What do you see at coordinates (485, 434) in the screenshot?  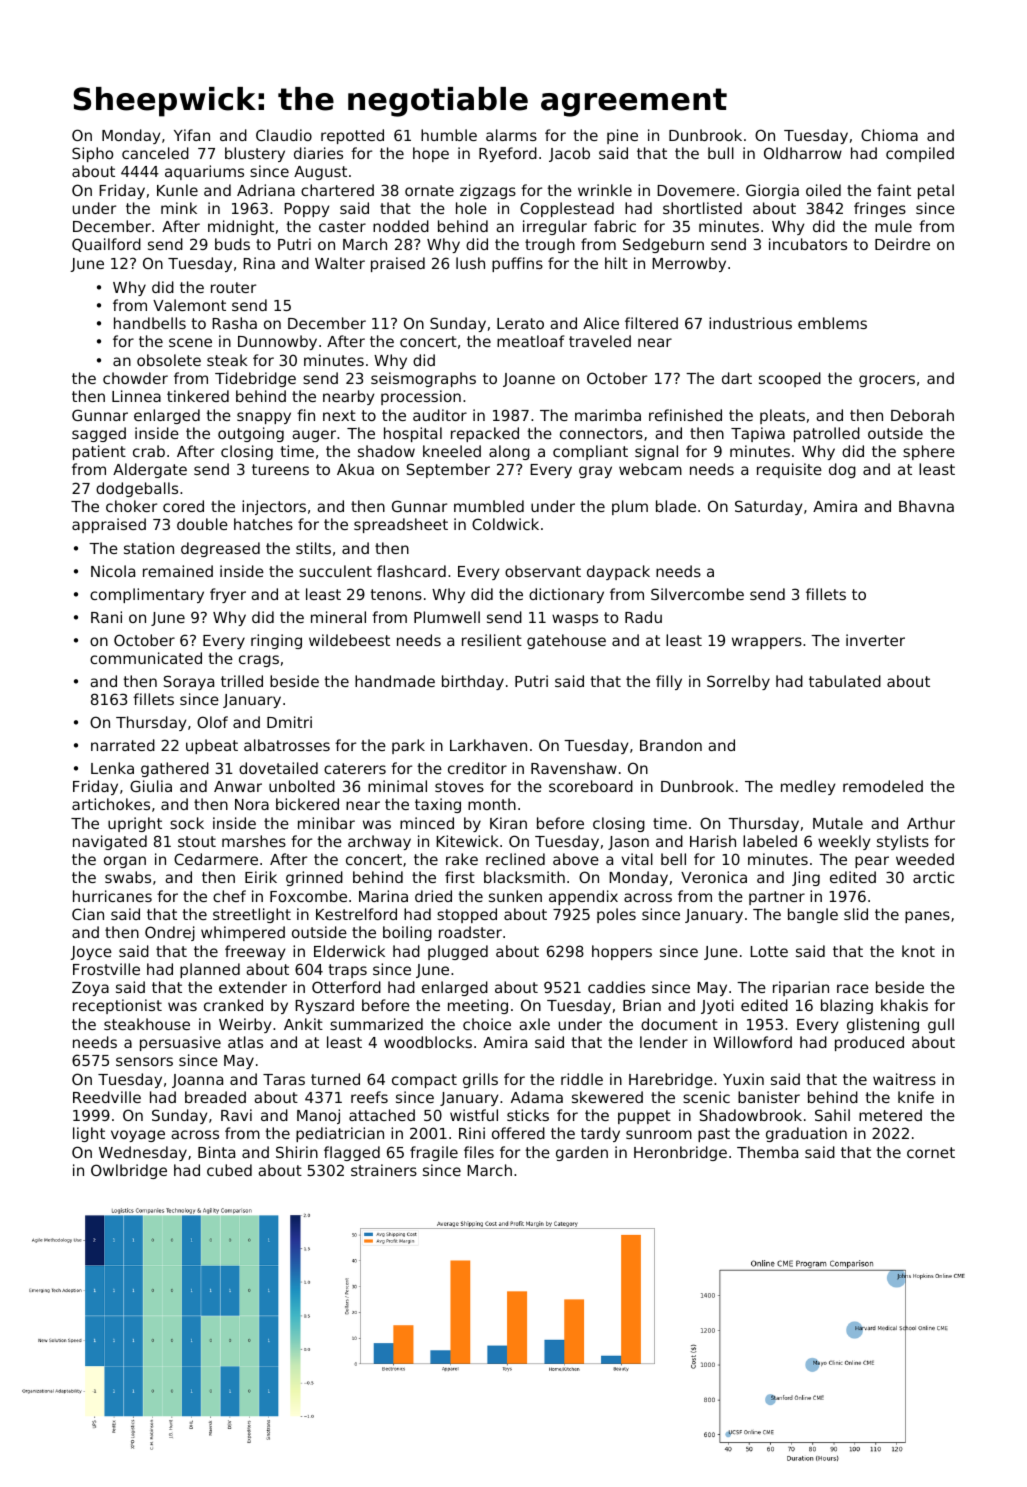 I see `repacked` at bounding box center [485, 434].
